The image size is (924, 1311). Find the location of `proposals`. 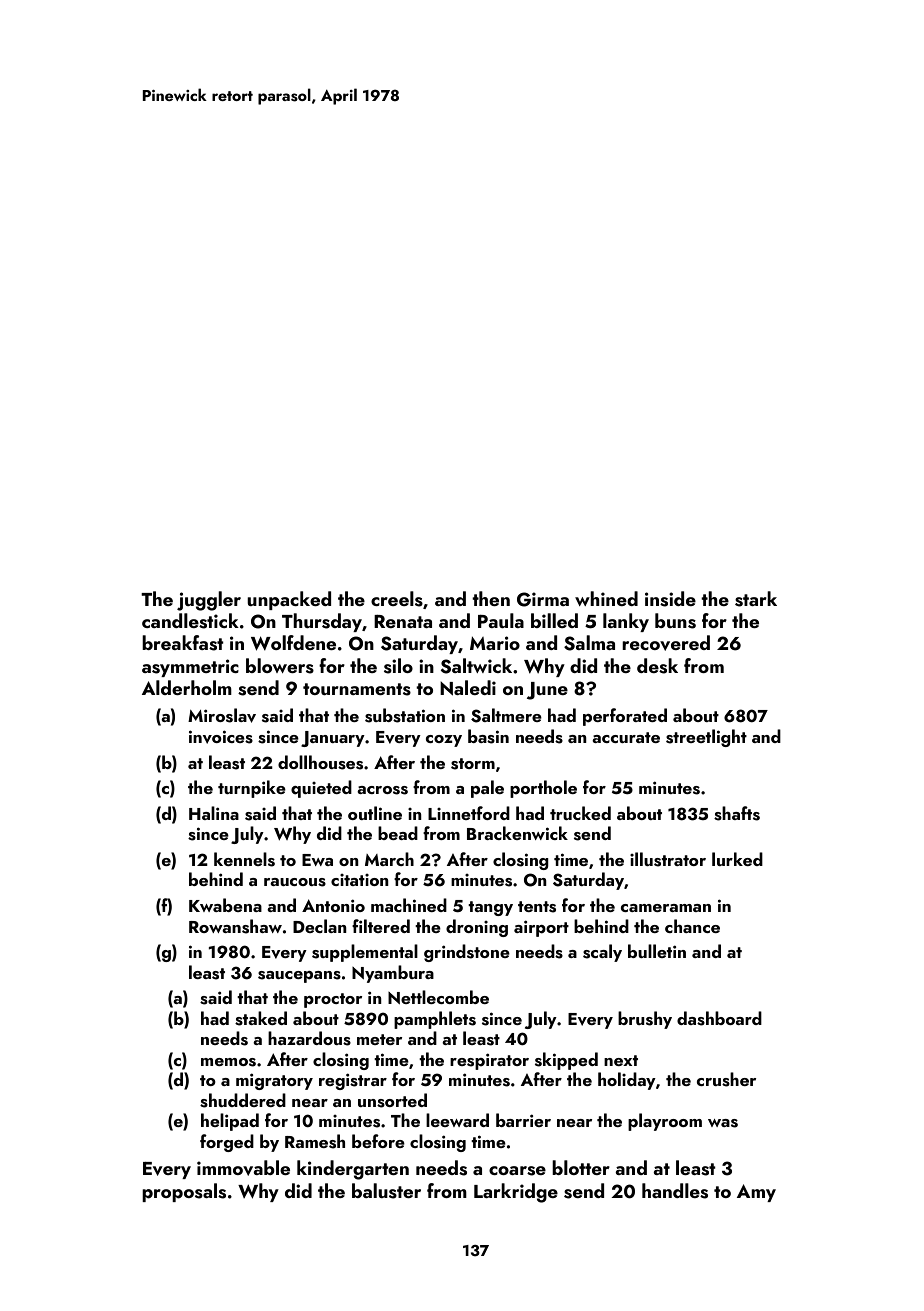

proposals is located at coordinates (184, 1192).
